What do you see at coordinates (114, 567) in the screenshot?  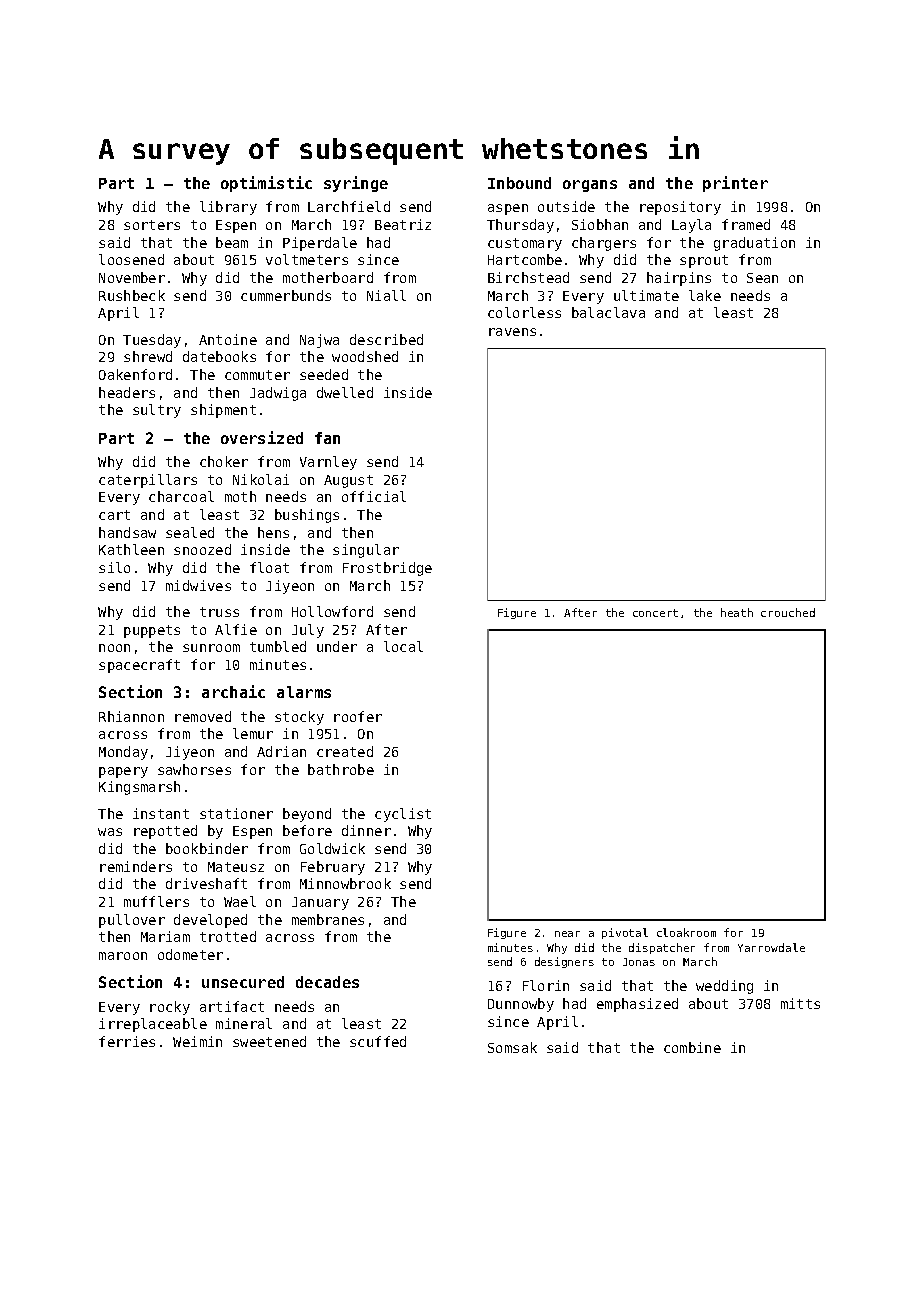 I see `silo` at bounding box center [114, 567].
